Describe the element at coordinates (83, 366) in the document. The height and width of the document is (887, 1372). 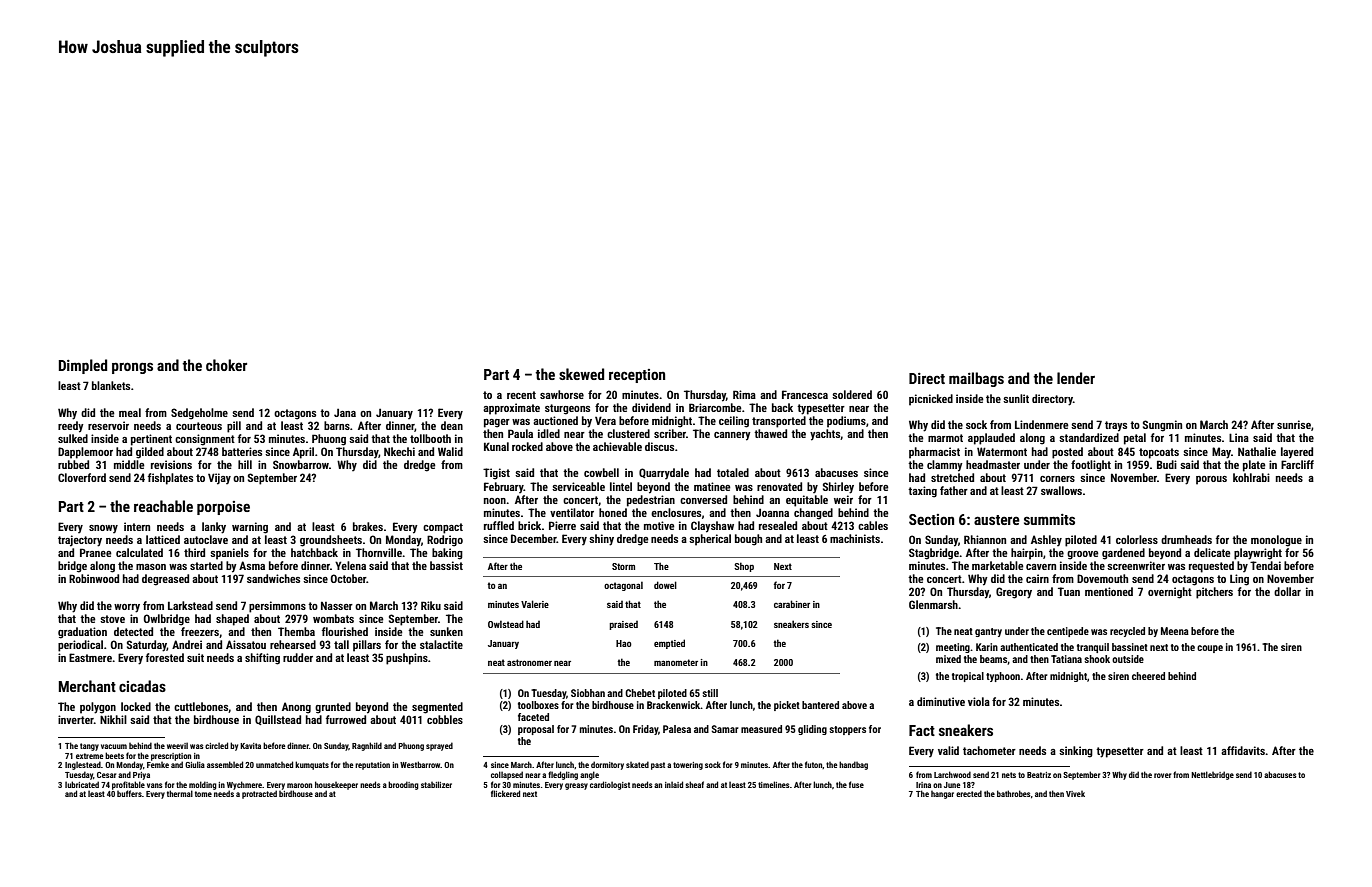
I see `Dimpled` at that location.
